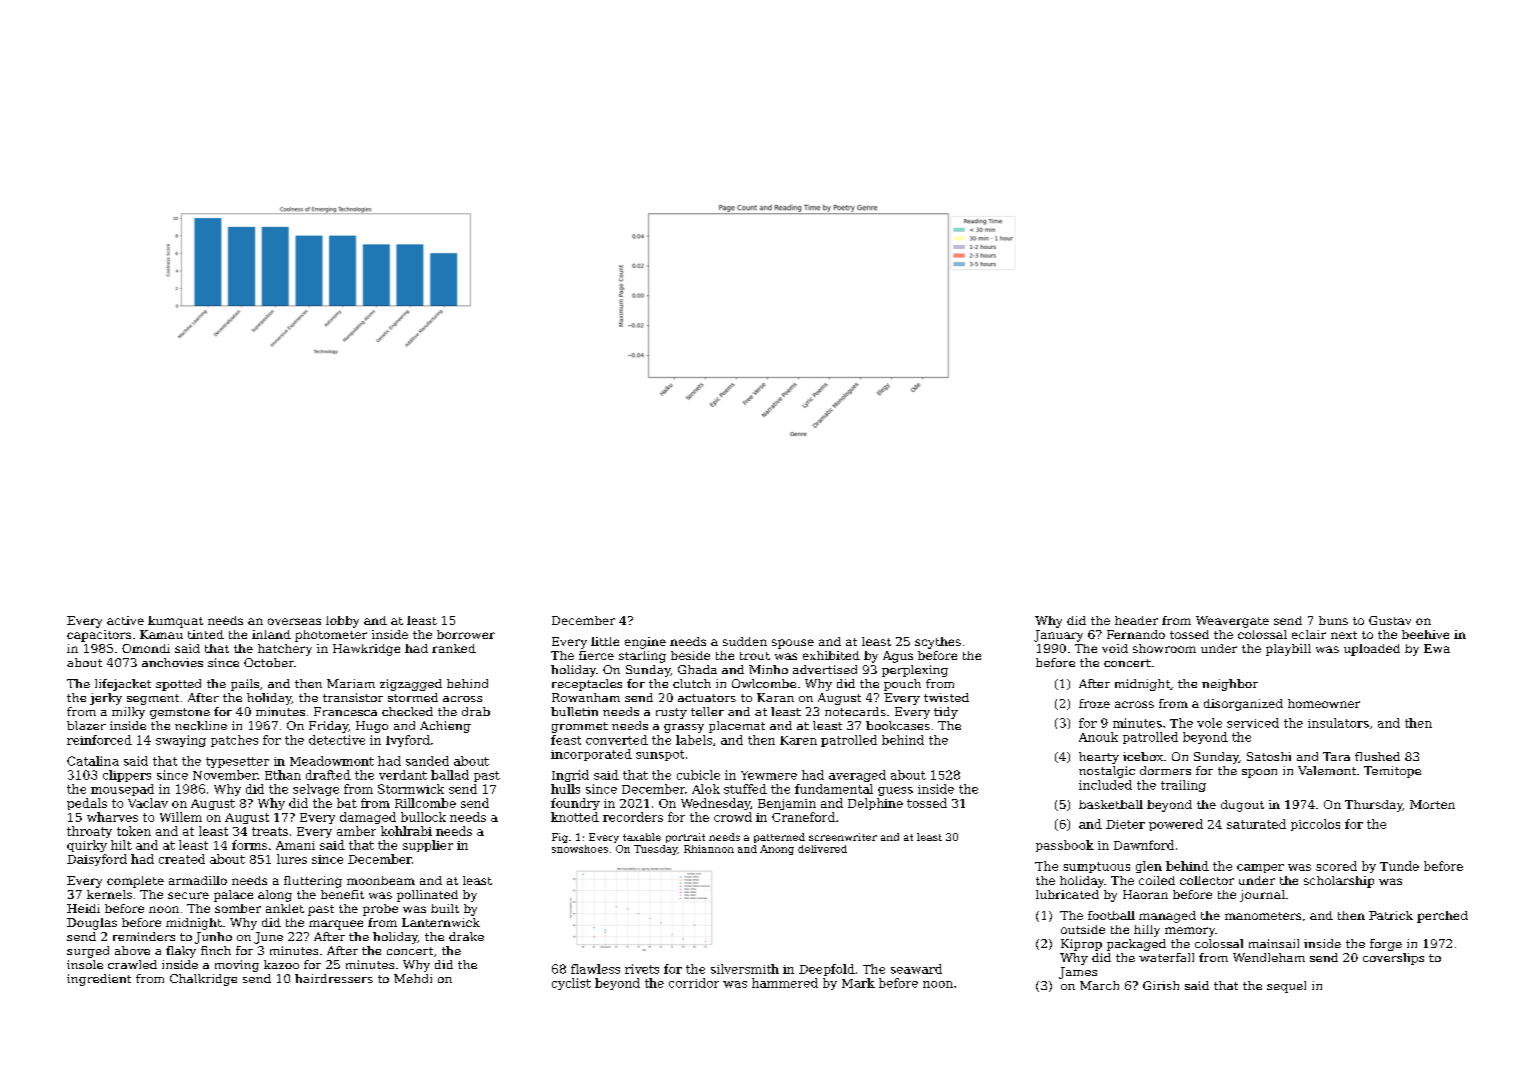  I want to click on uploaded, so click(1372, 650).
